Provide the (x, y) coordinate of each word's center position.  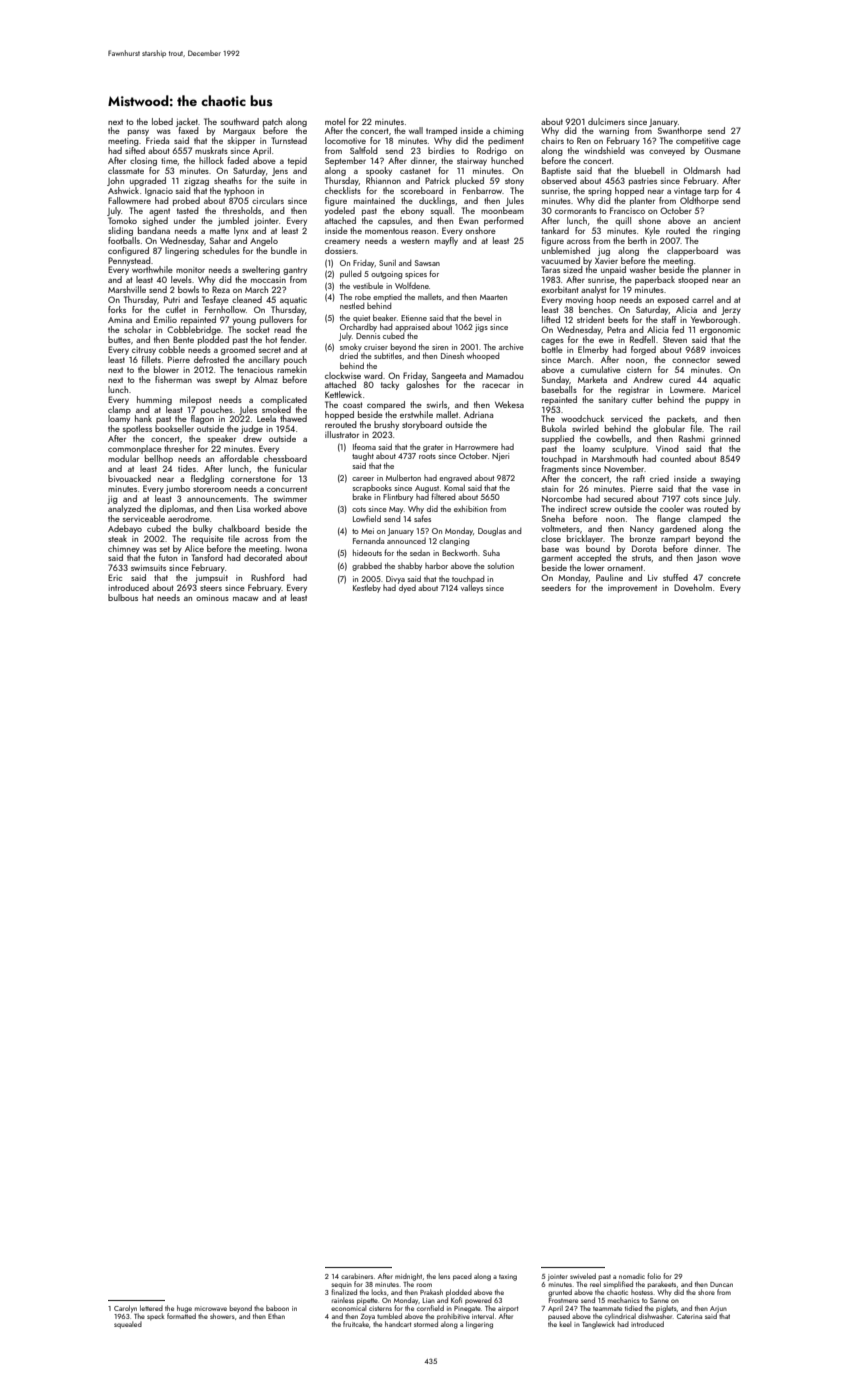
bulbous (123, 597)
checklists (343, 190)
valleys (472, 588)
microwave (211, 1308)
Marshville (127, 289)
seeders (556, 587)
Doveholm (693, 587)
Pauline (609, 577)
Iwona (296, 549)
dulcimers (606, 121)
